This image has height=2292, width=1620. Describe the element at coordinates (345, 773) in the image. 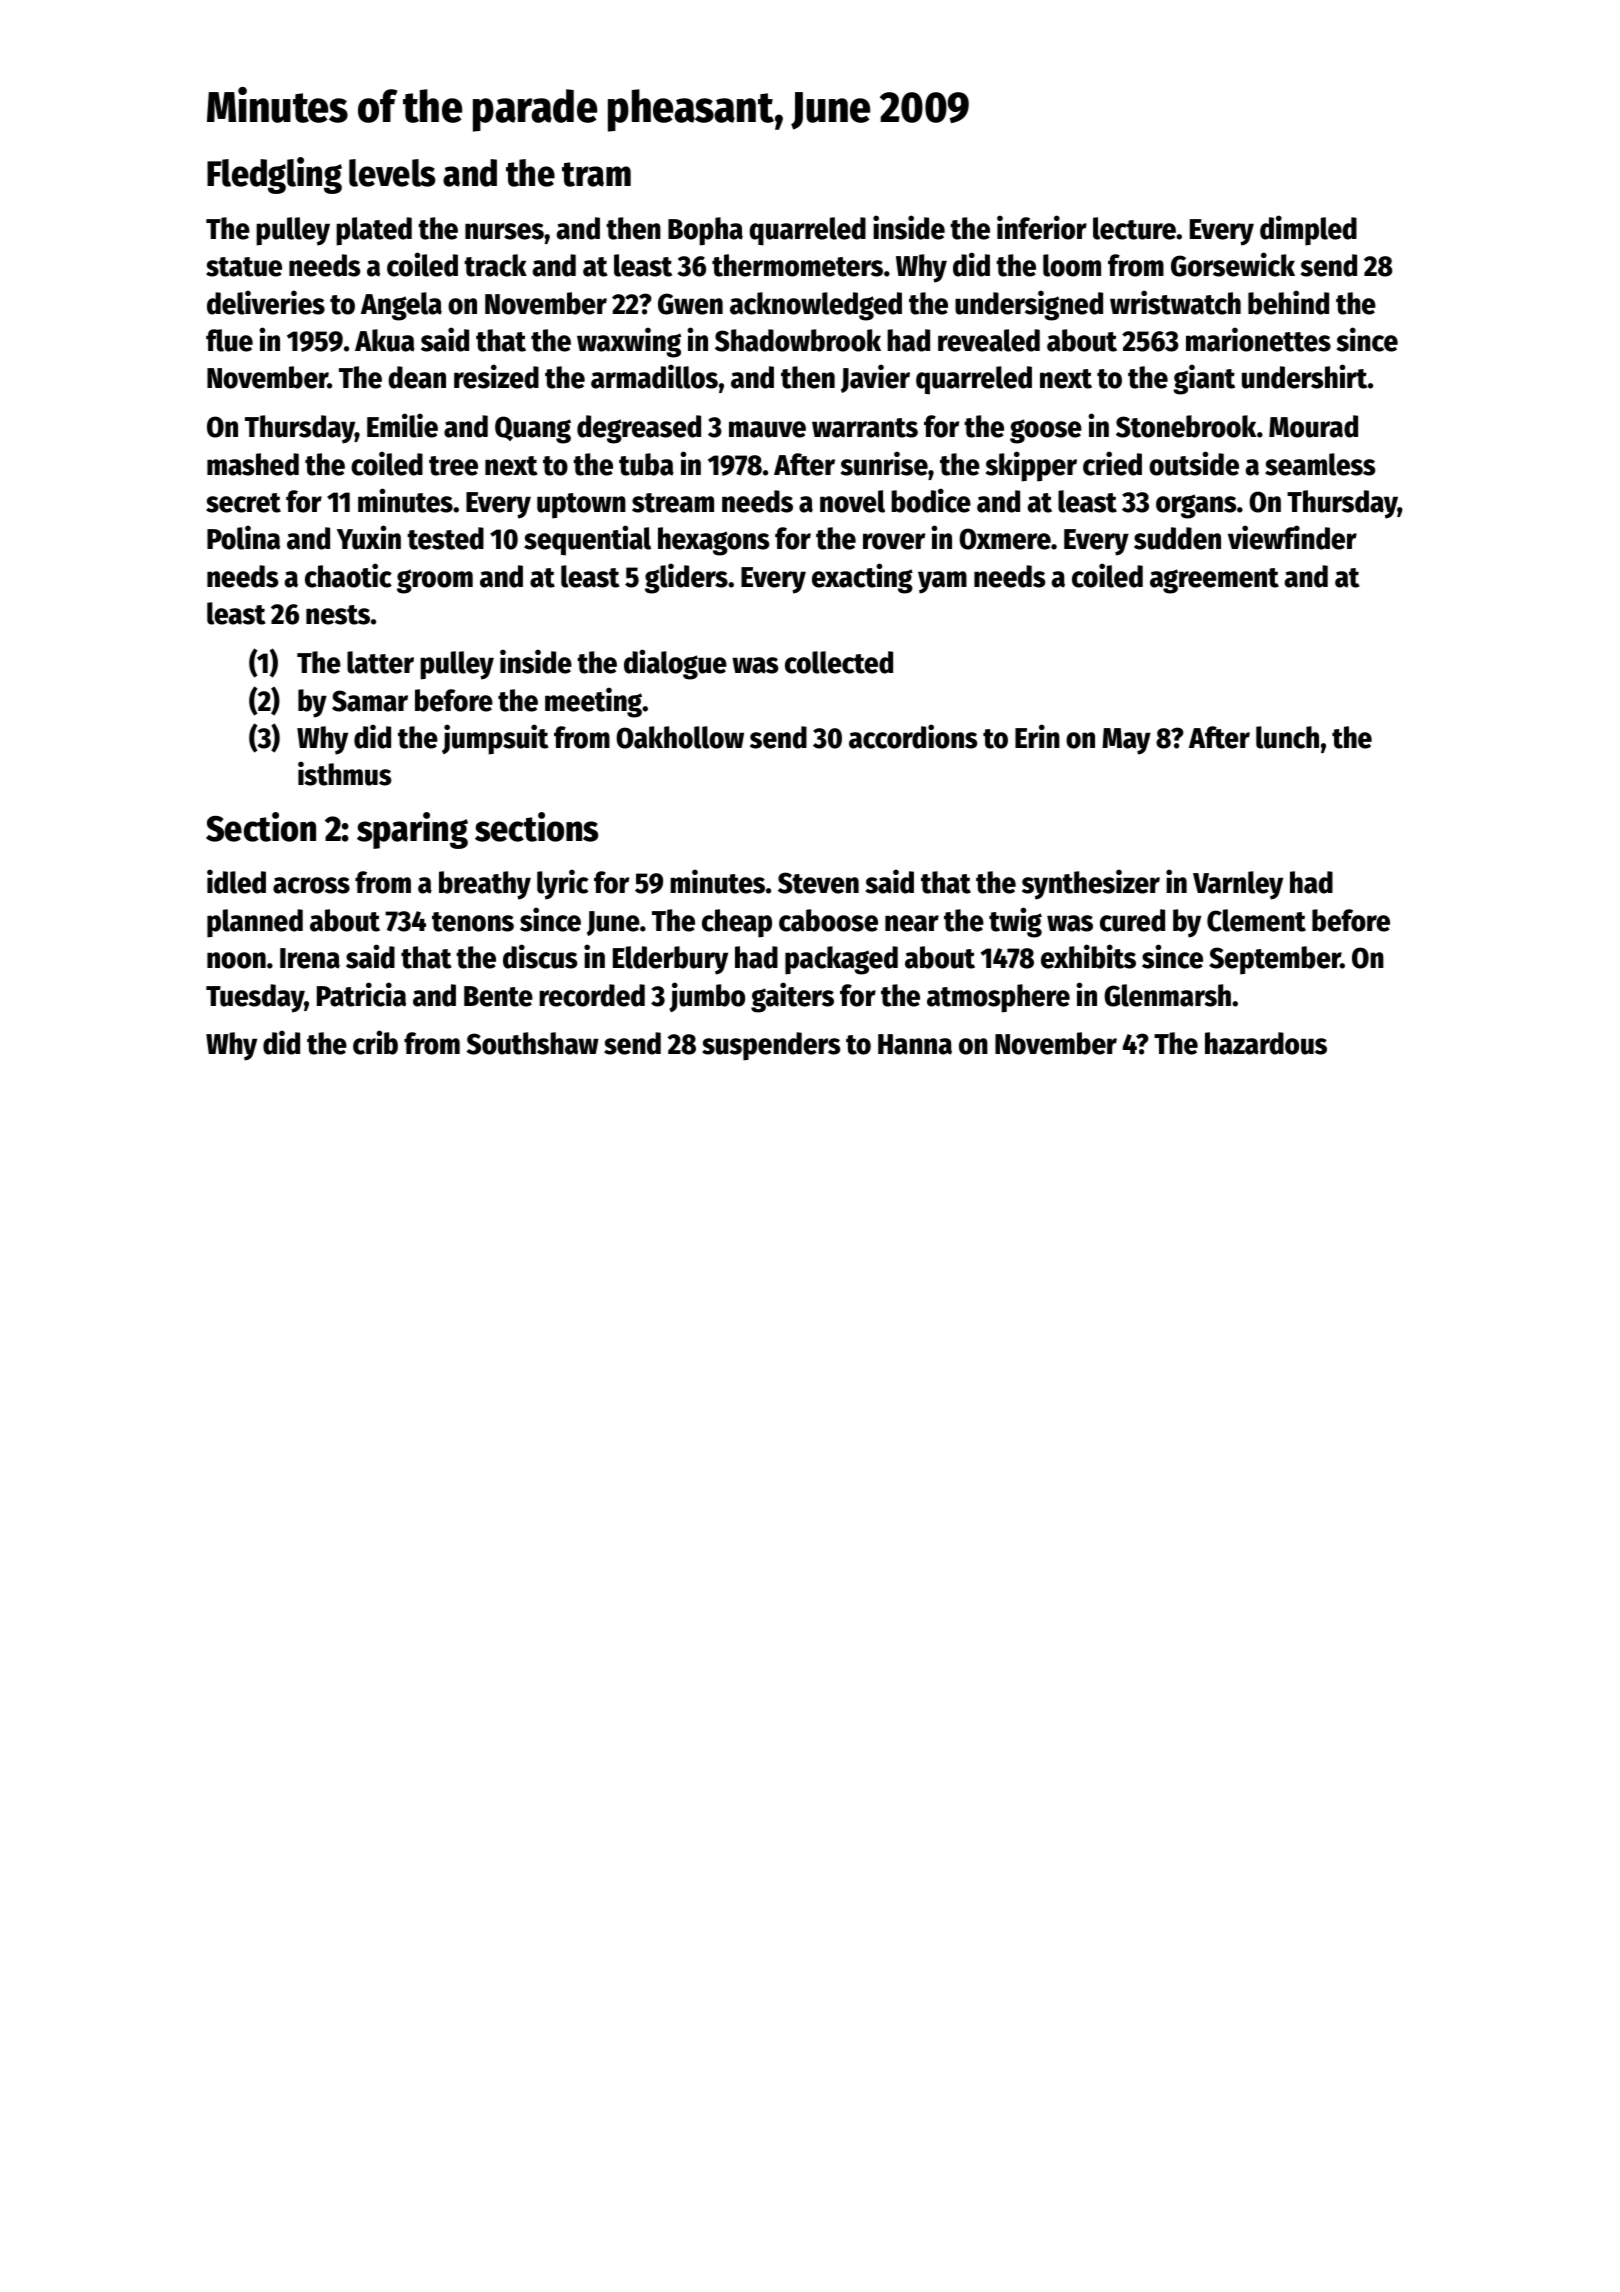

I see `isthmus` at that location.
